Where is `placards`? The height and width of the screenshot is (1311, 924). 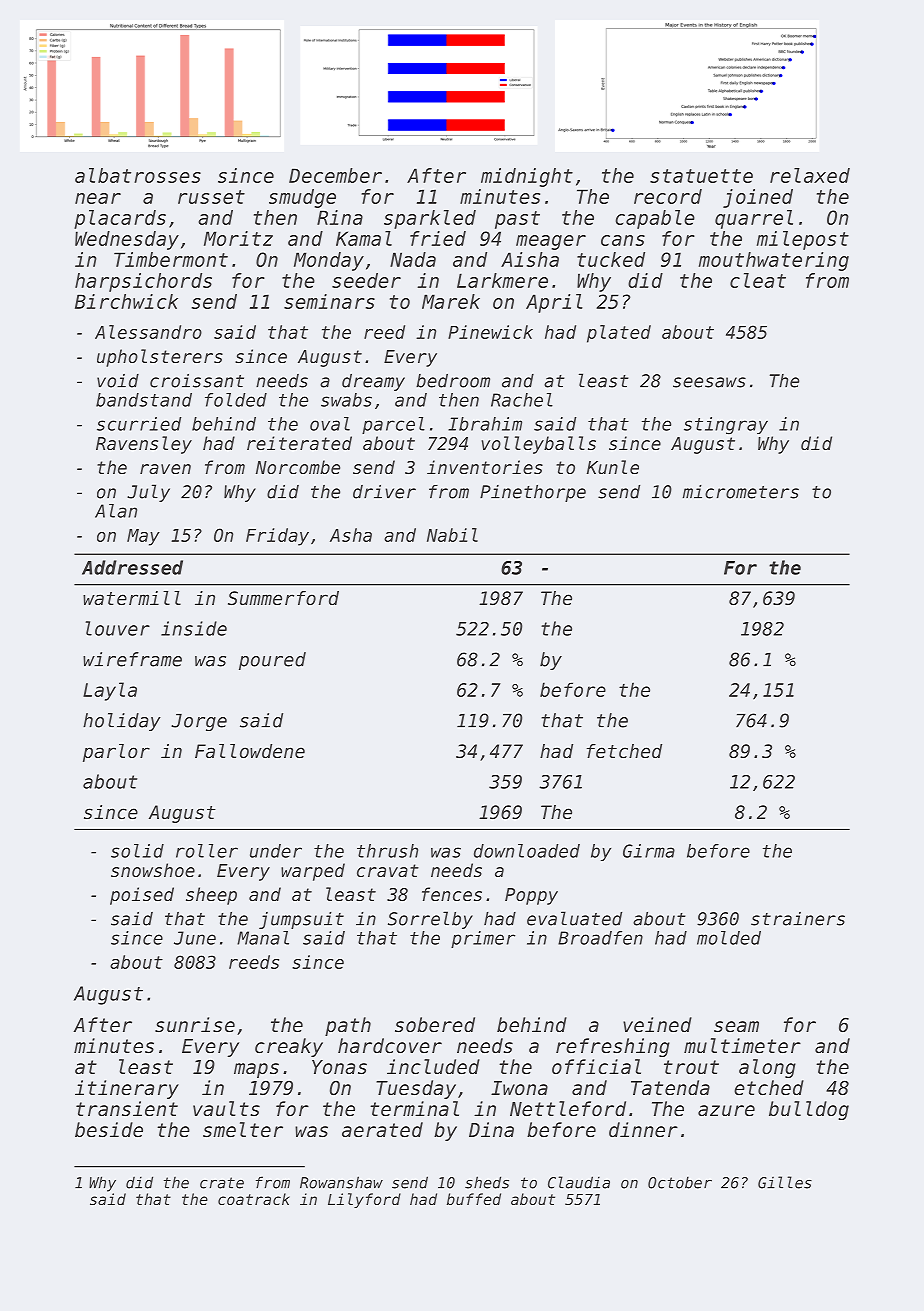 placards is located at coordinates (120, 219).
